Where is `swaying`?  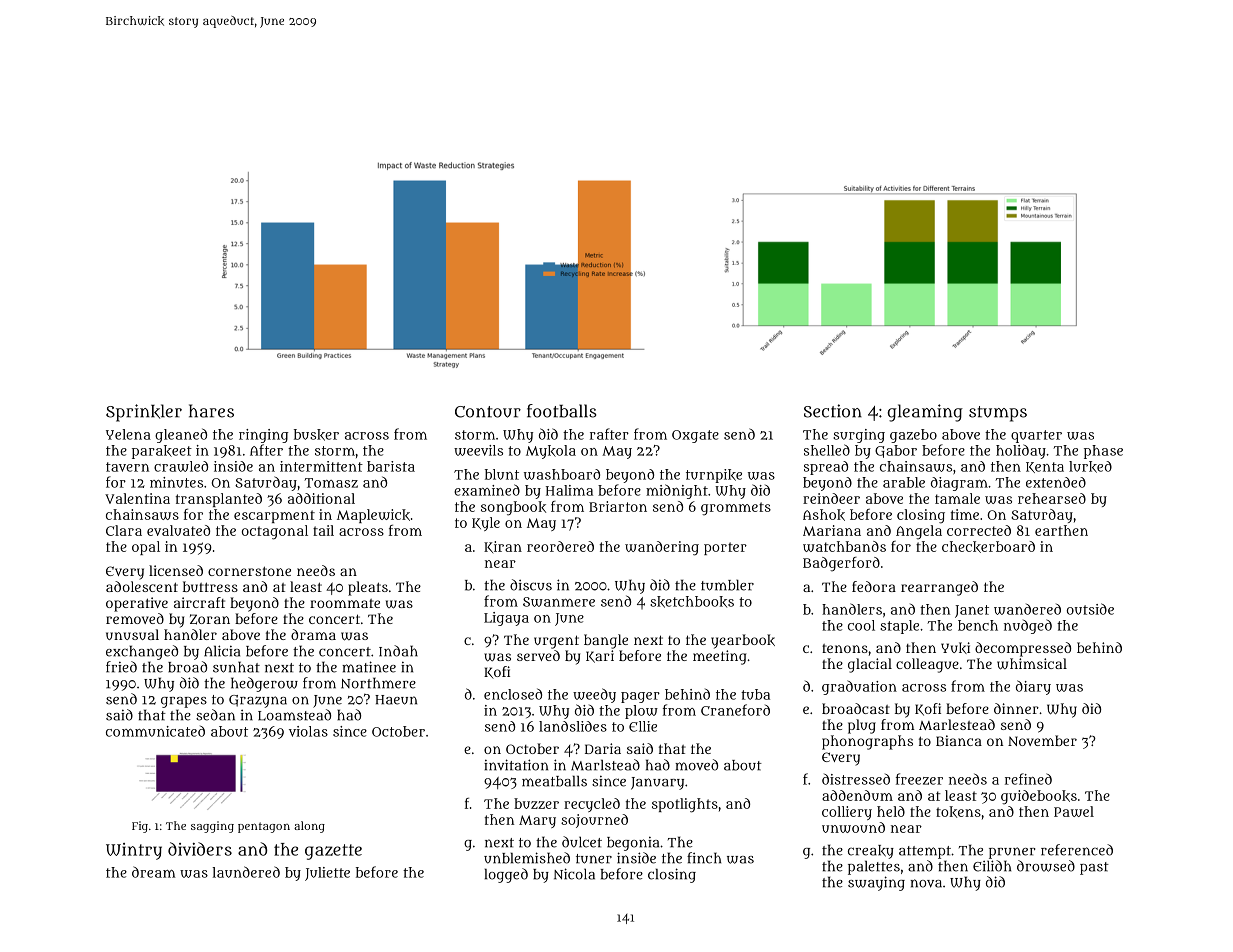
swaying is located at coordinates (876, 883).
